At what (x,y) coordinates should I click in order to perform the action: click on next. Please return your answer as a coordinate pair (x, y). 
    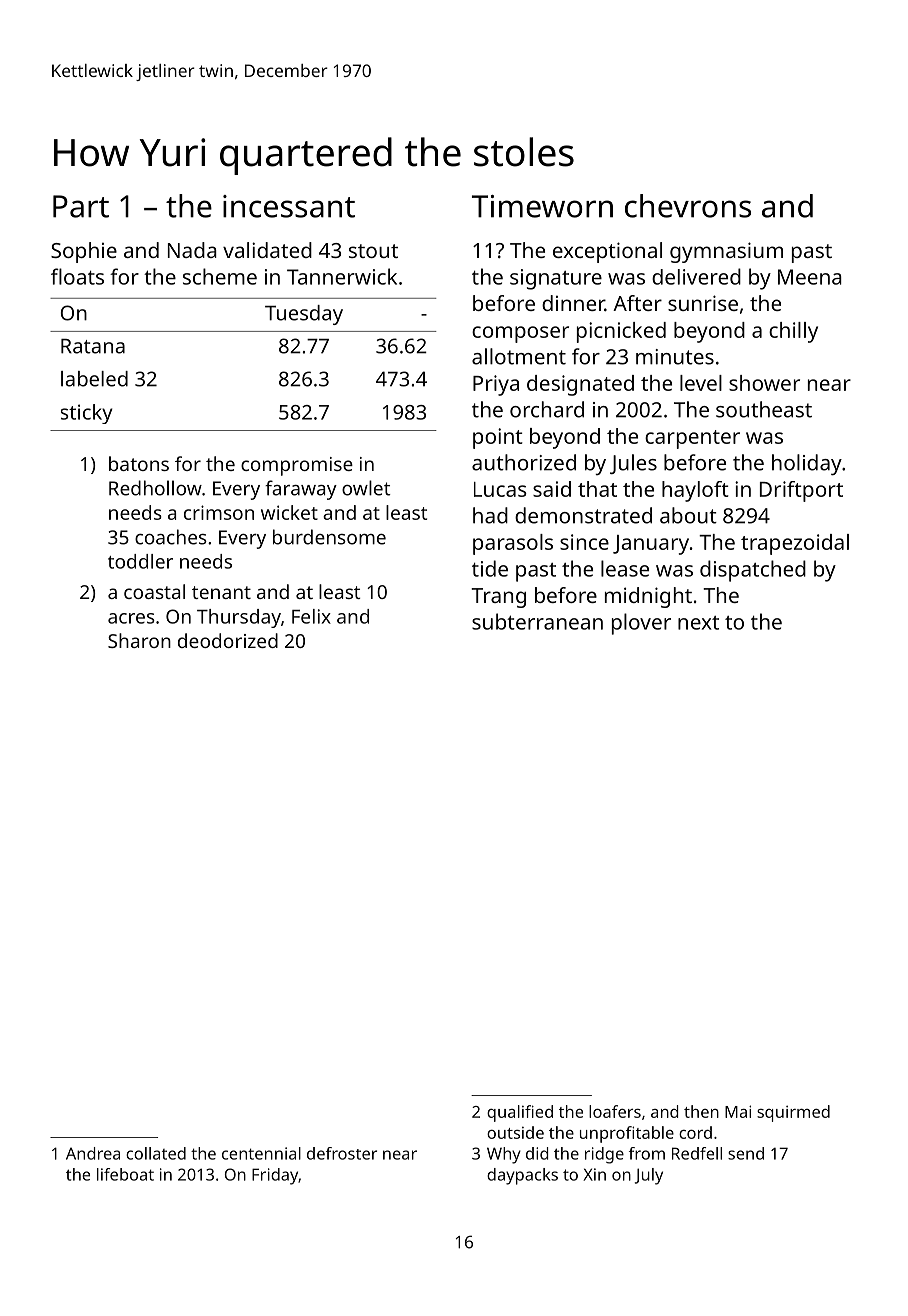
    Looking at the image, I should click on (698, 623).
